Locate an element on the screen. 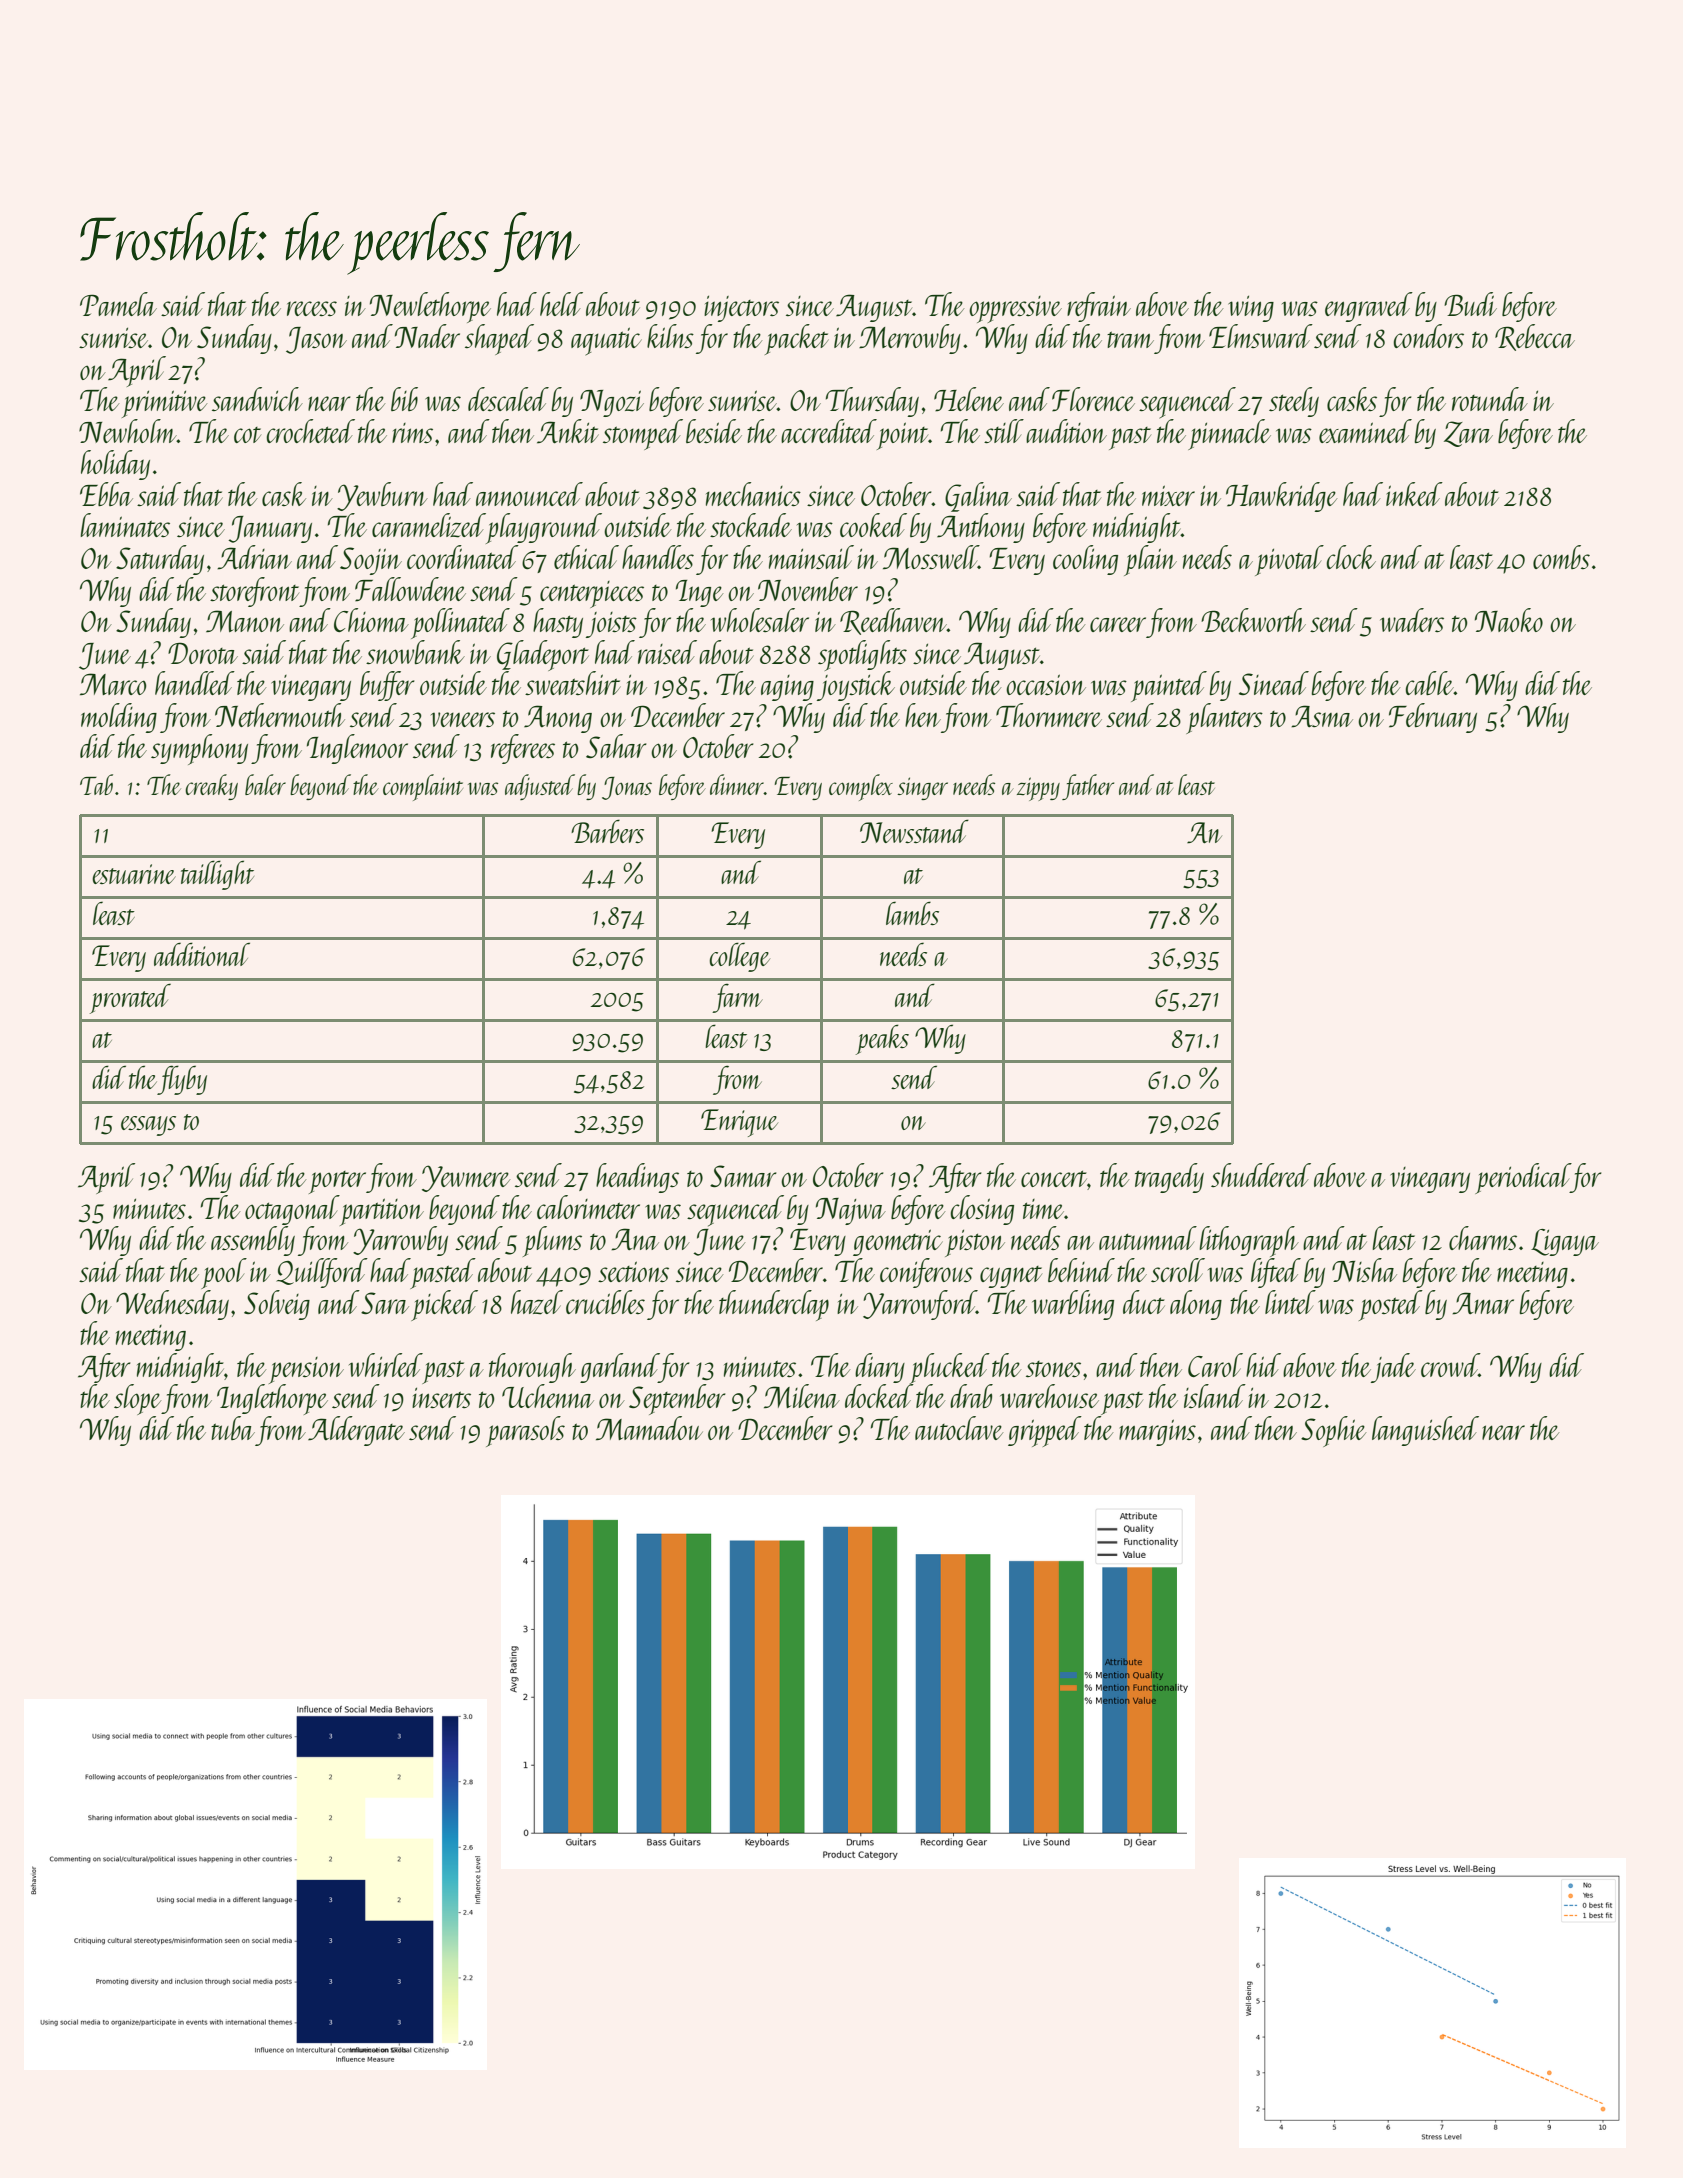 This screenshot has height=2178, width=1683. sections is located at coordinates (633, 1271).
